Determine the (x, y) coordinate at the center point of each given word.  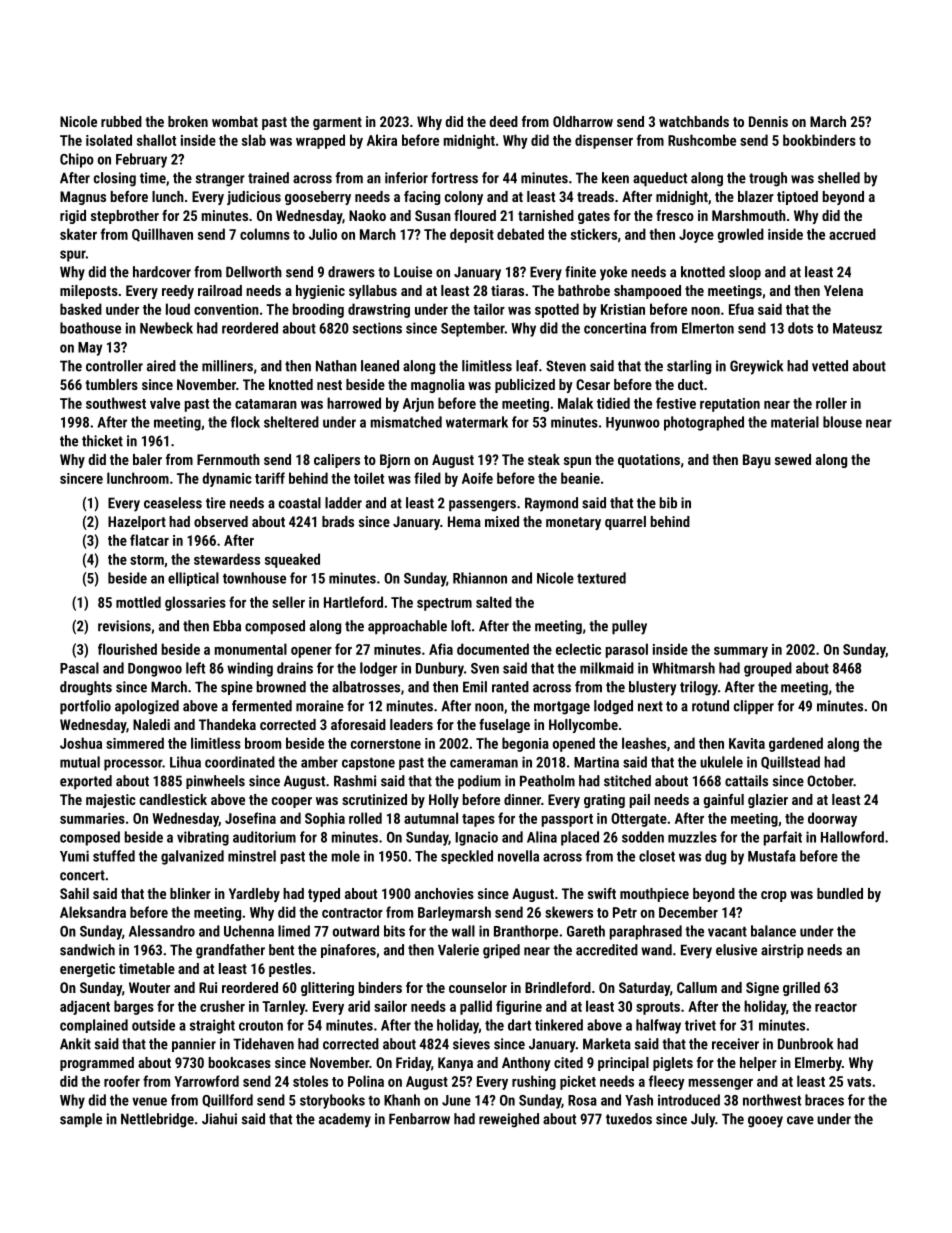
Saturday (644, 989)
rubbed (121, 121)
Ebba (227, 626)
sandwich (87, 950)
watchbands (694, 121)
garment (337, 123)
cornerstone (386, 744)
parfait (783, 838)
